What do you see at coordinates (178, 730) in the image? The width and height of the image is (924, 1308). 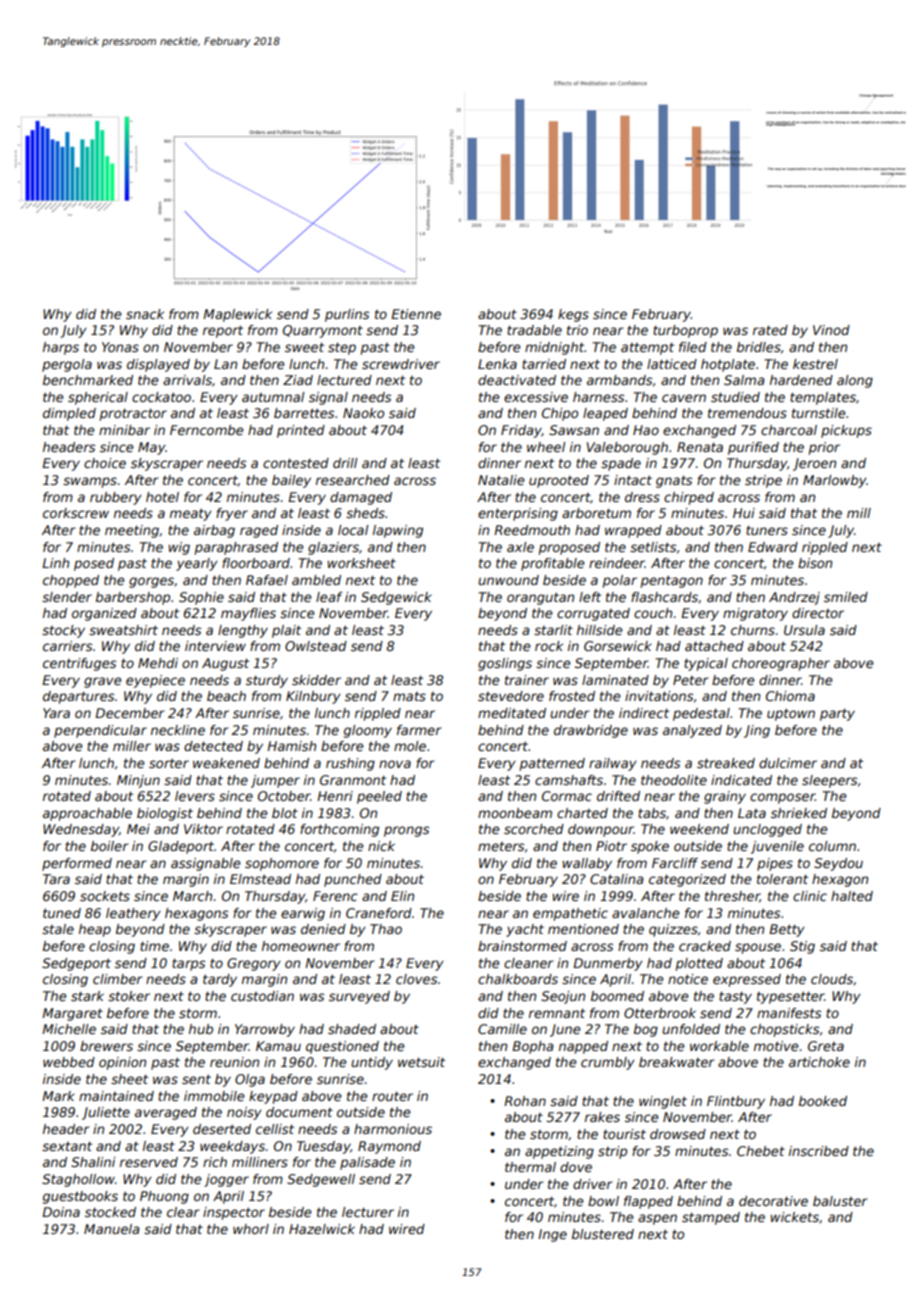 I see `neckline` at bounding box center [178, 730].
